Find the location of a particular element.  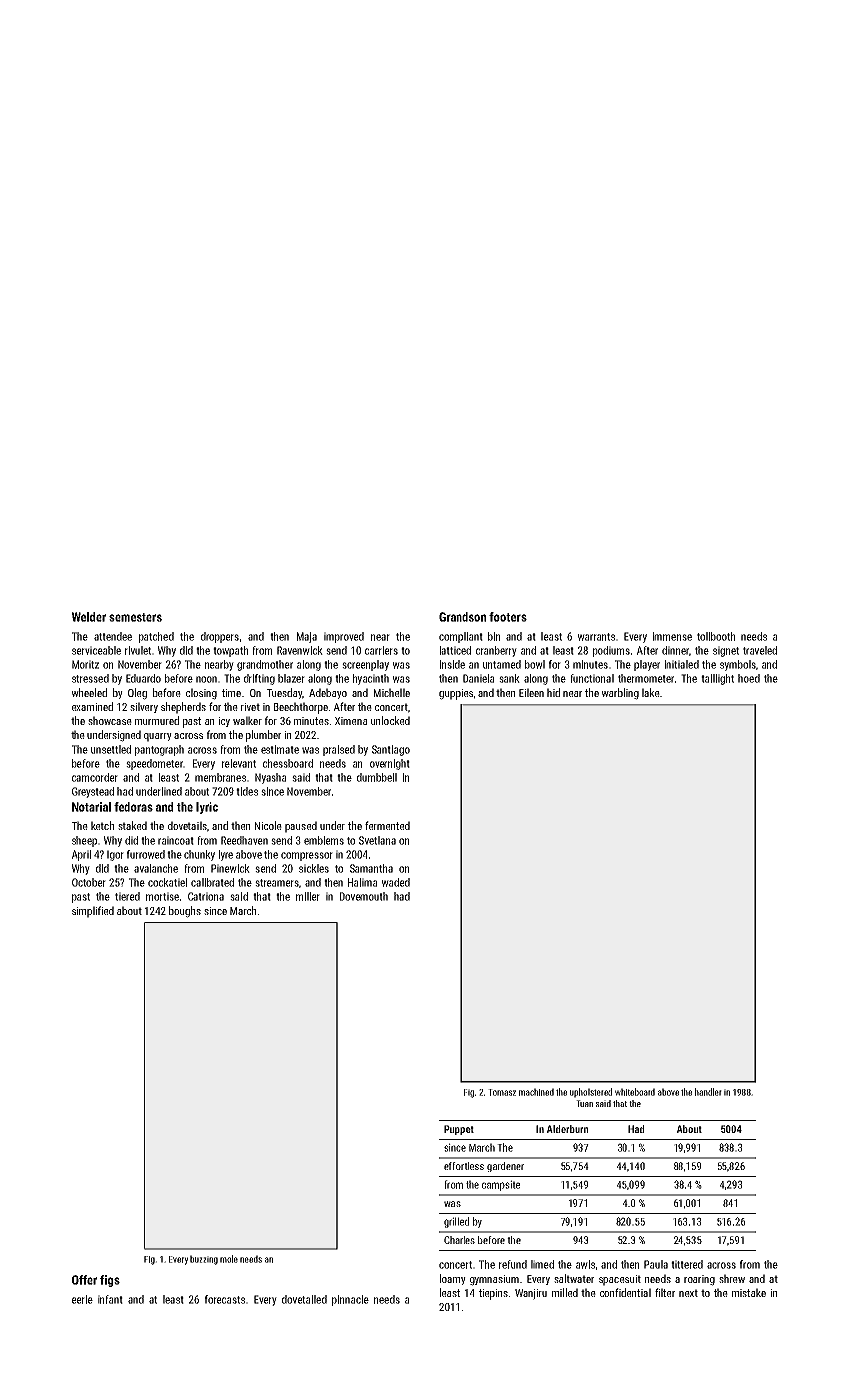

Grandson is located at coordinates (462, 617).
